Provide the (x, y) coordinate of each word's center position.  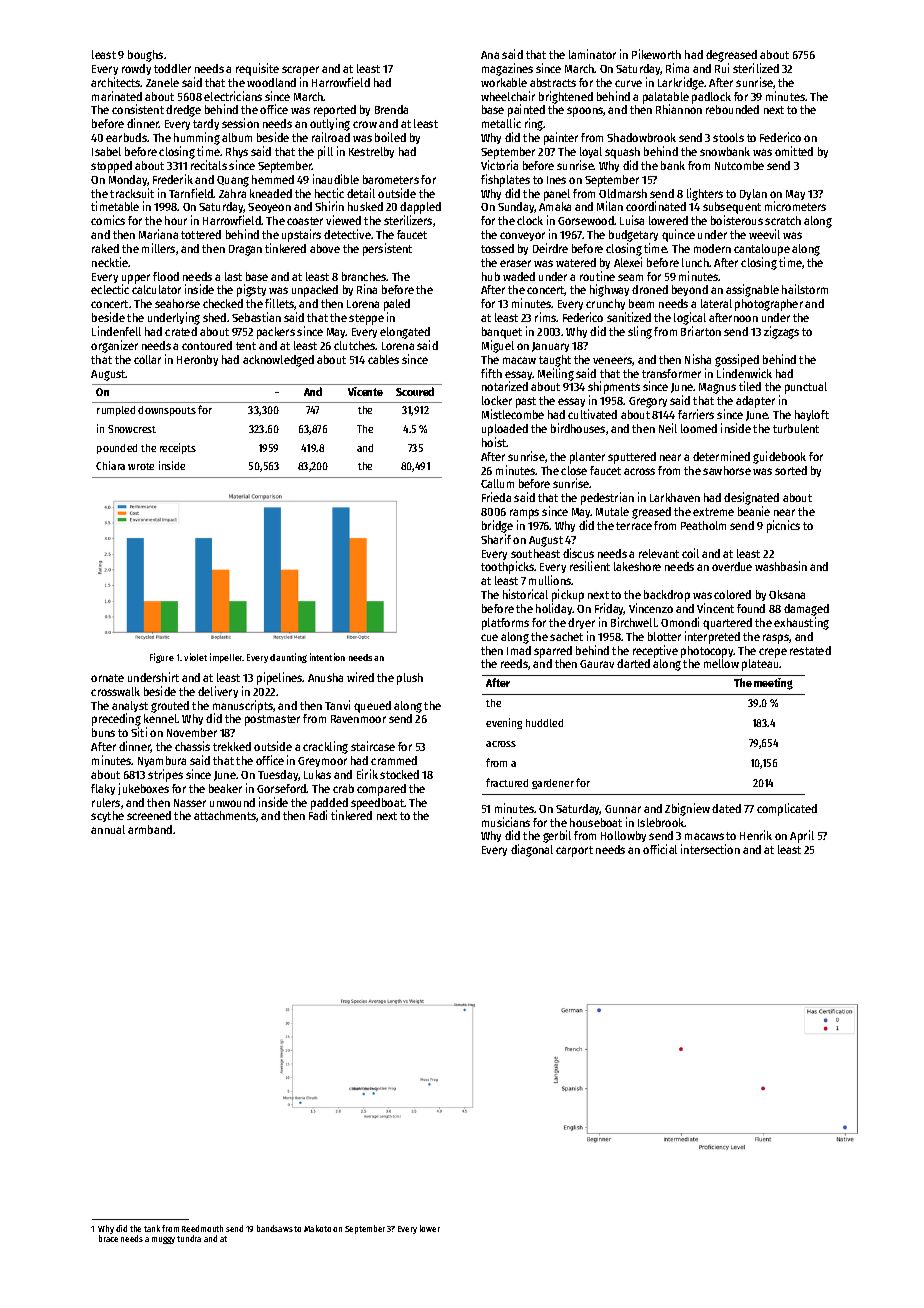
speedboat (378, 804)
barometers (391, 179)
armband (150, 829)
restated (810, 650)
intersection (710, 849)
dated (726, 808)
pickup (568, 595)
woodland (271, 82)
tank (152, 1228)
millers (158, 248)
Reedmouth (202, 1228)
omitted (794, 151)
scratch (783, 220)
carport (574, 851)
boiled (390, 137)
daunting (288, 658)
